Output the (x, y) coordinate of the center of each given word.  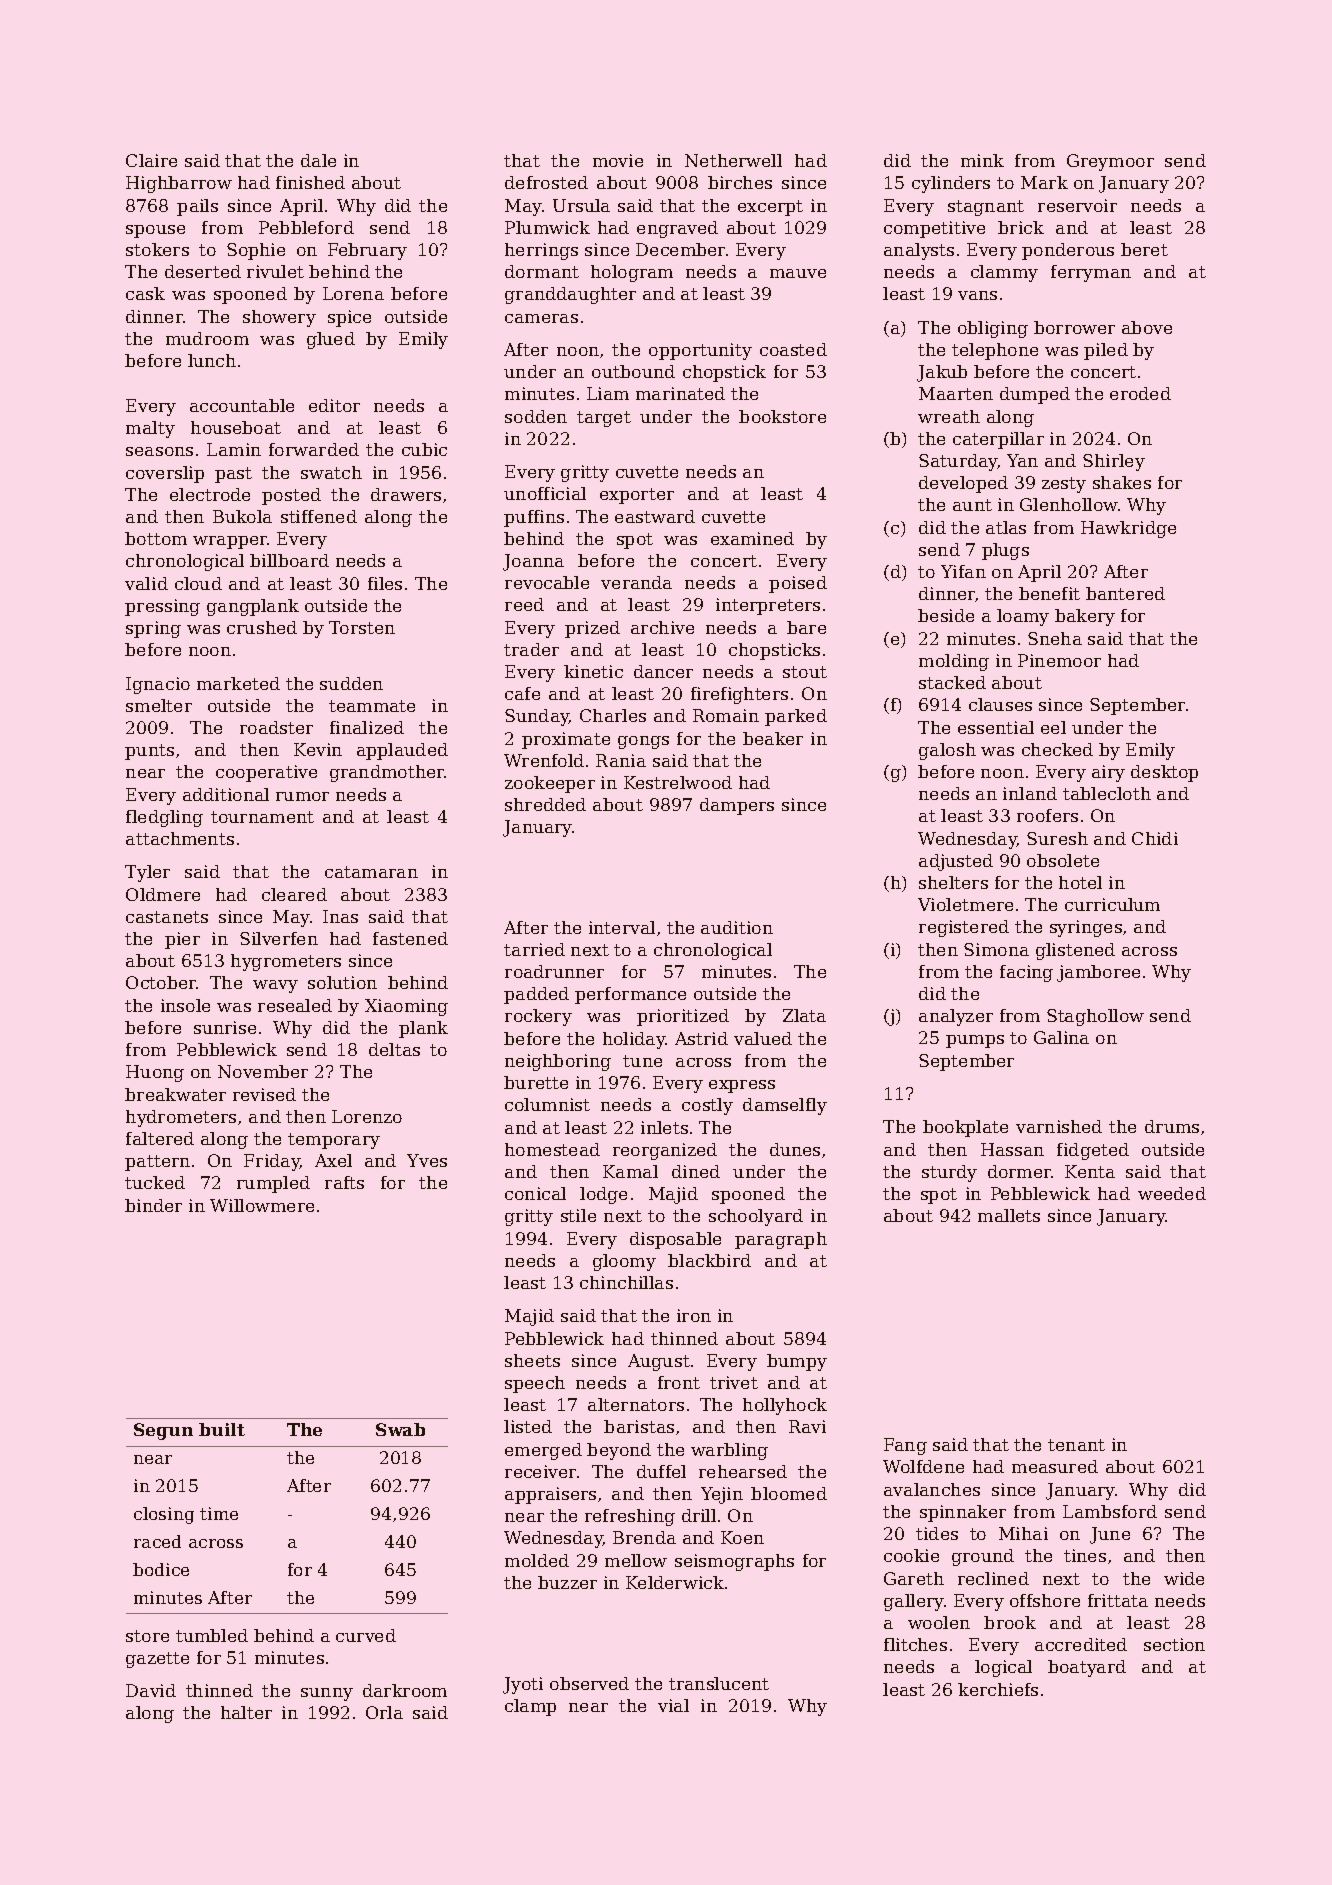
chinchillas (626, 1282)
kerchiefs (998, 1689)
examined (752, 538)
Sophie (256, 251)
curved (366, 1635)
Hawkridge (1128, 529)
